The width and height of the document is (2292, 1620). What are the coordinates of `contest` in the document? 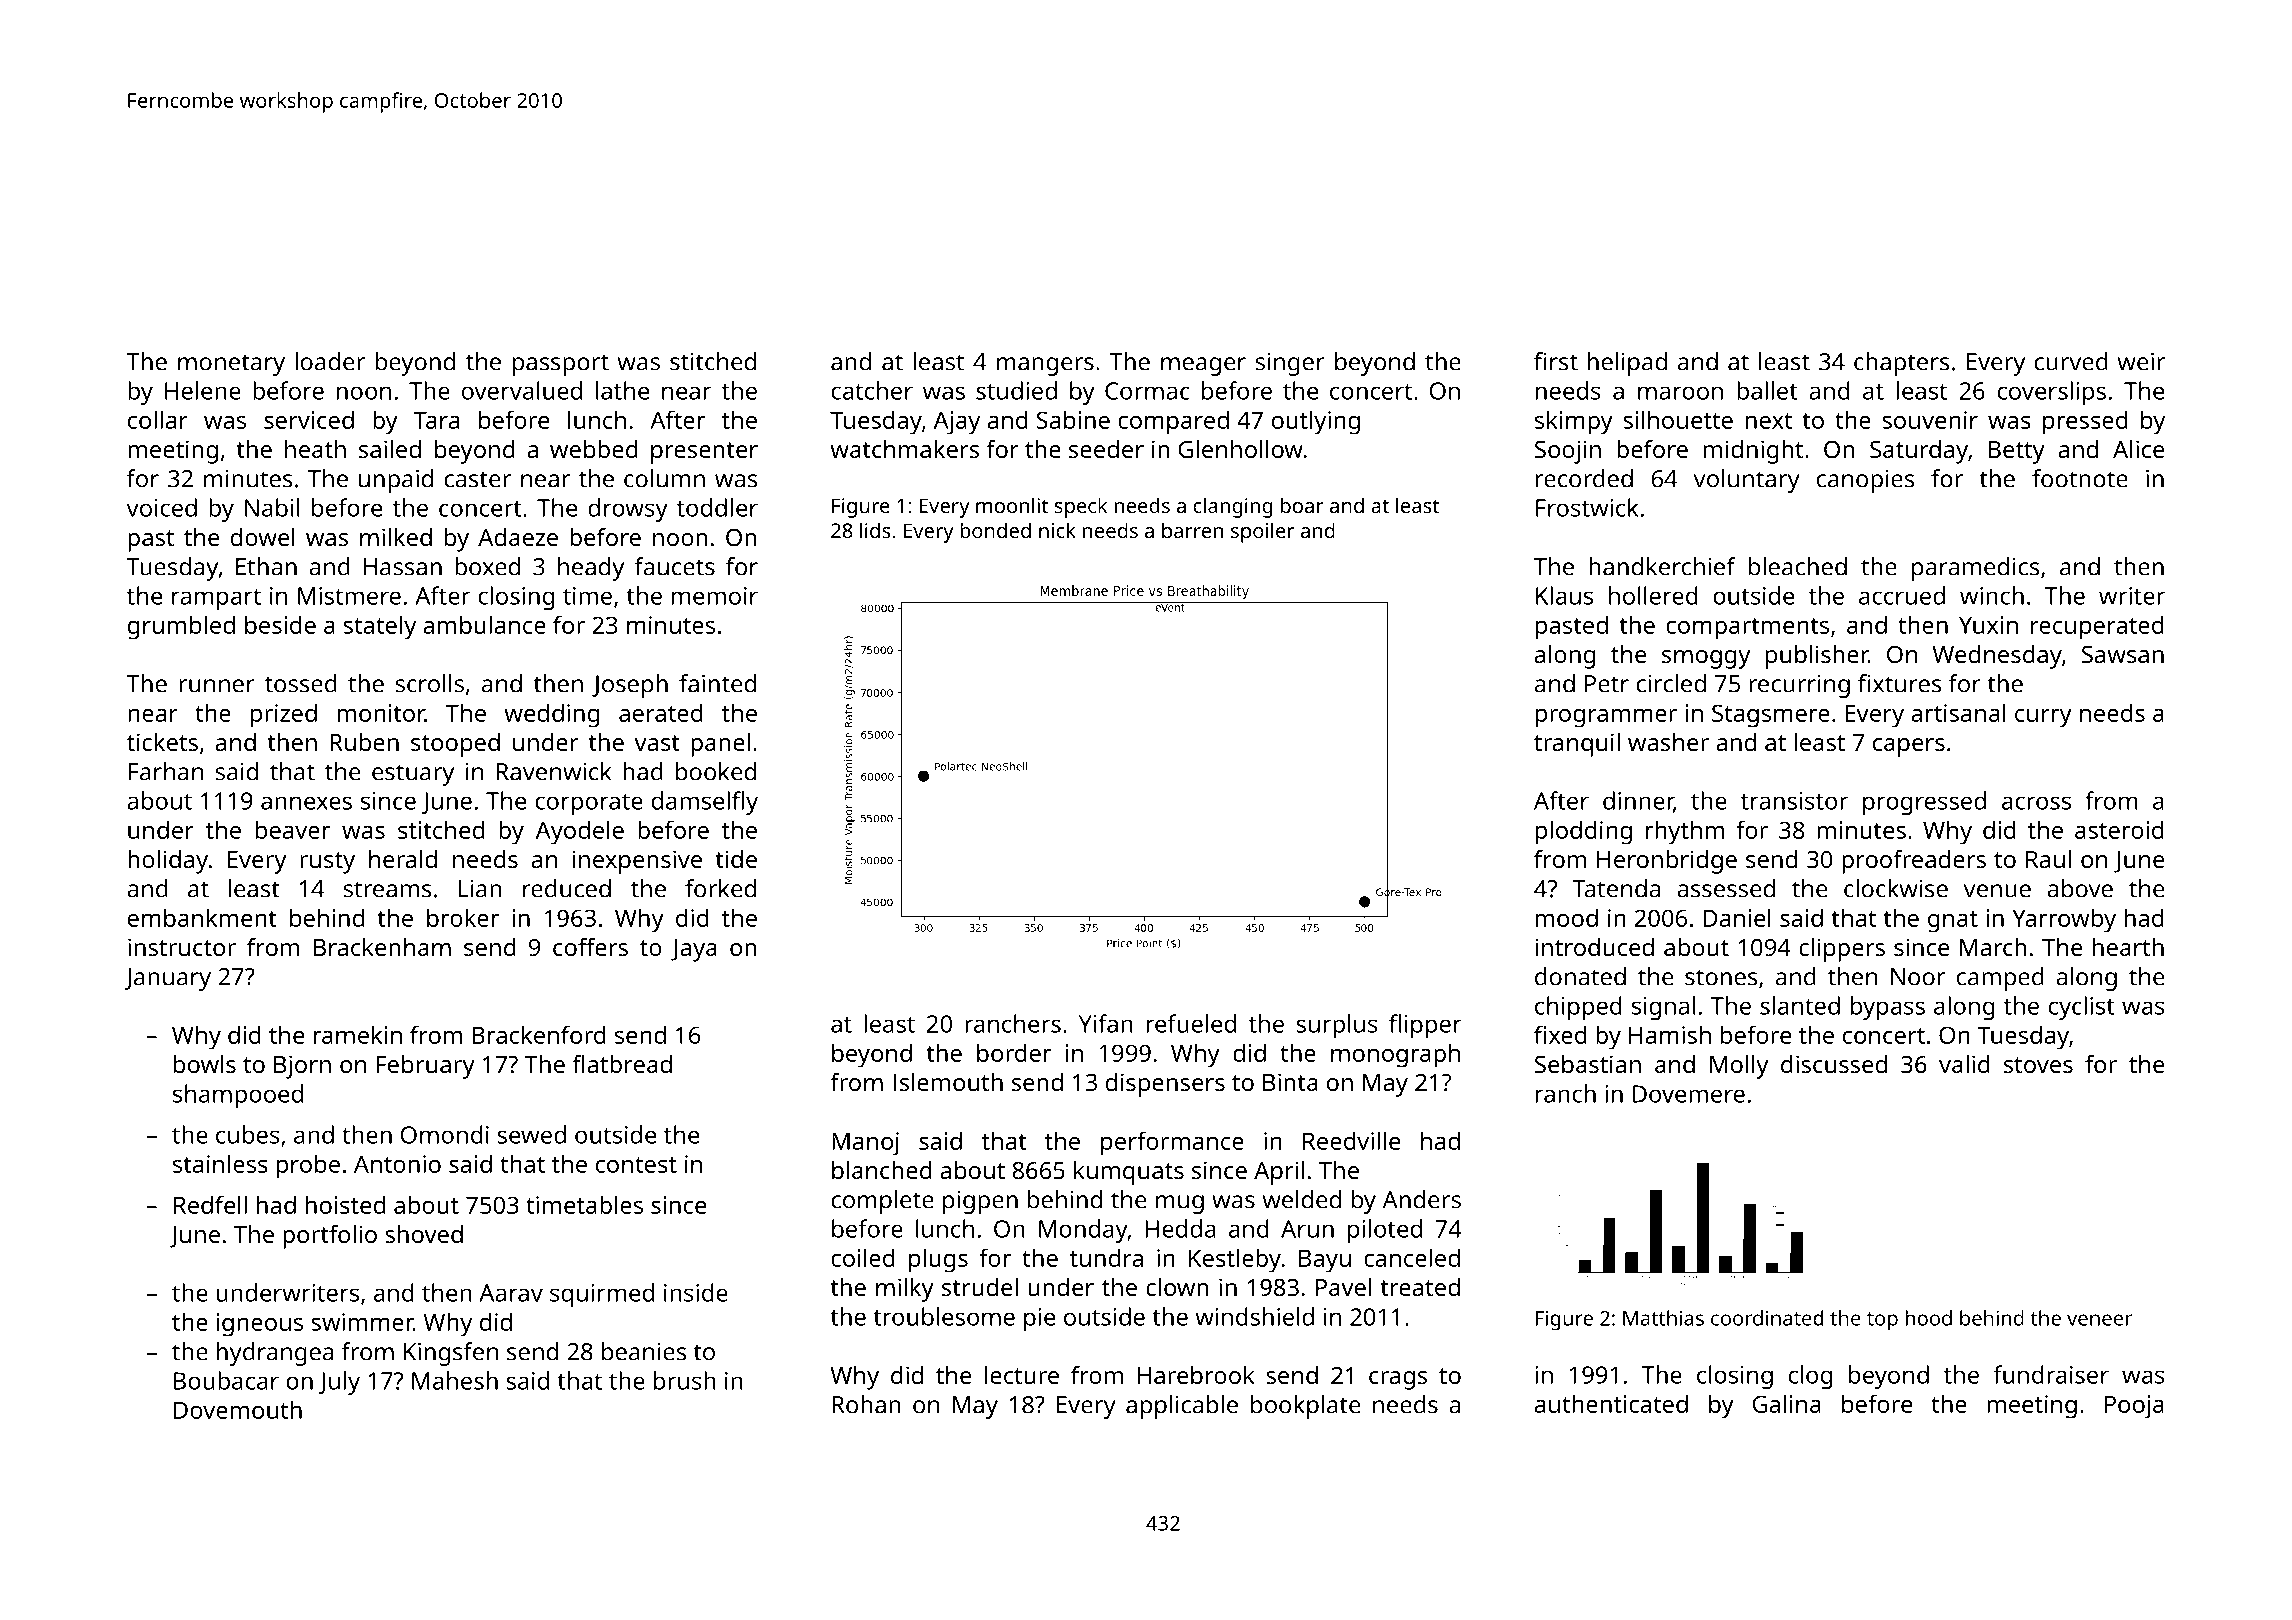 It's located at (636, 1165).
